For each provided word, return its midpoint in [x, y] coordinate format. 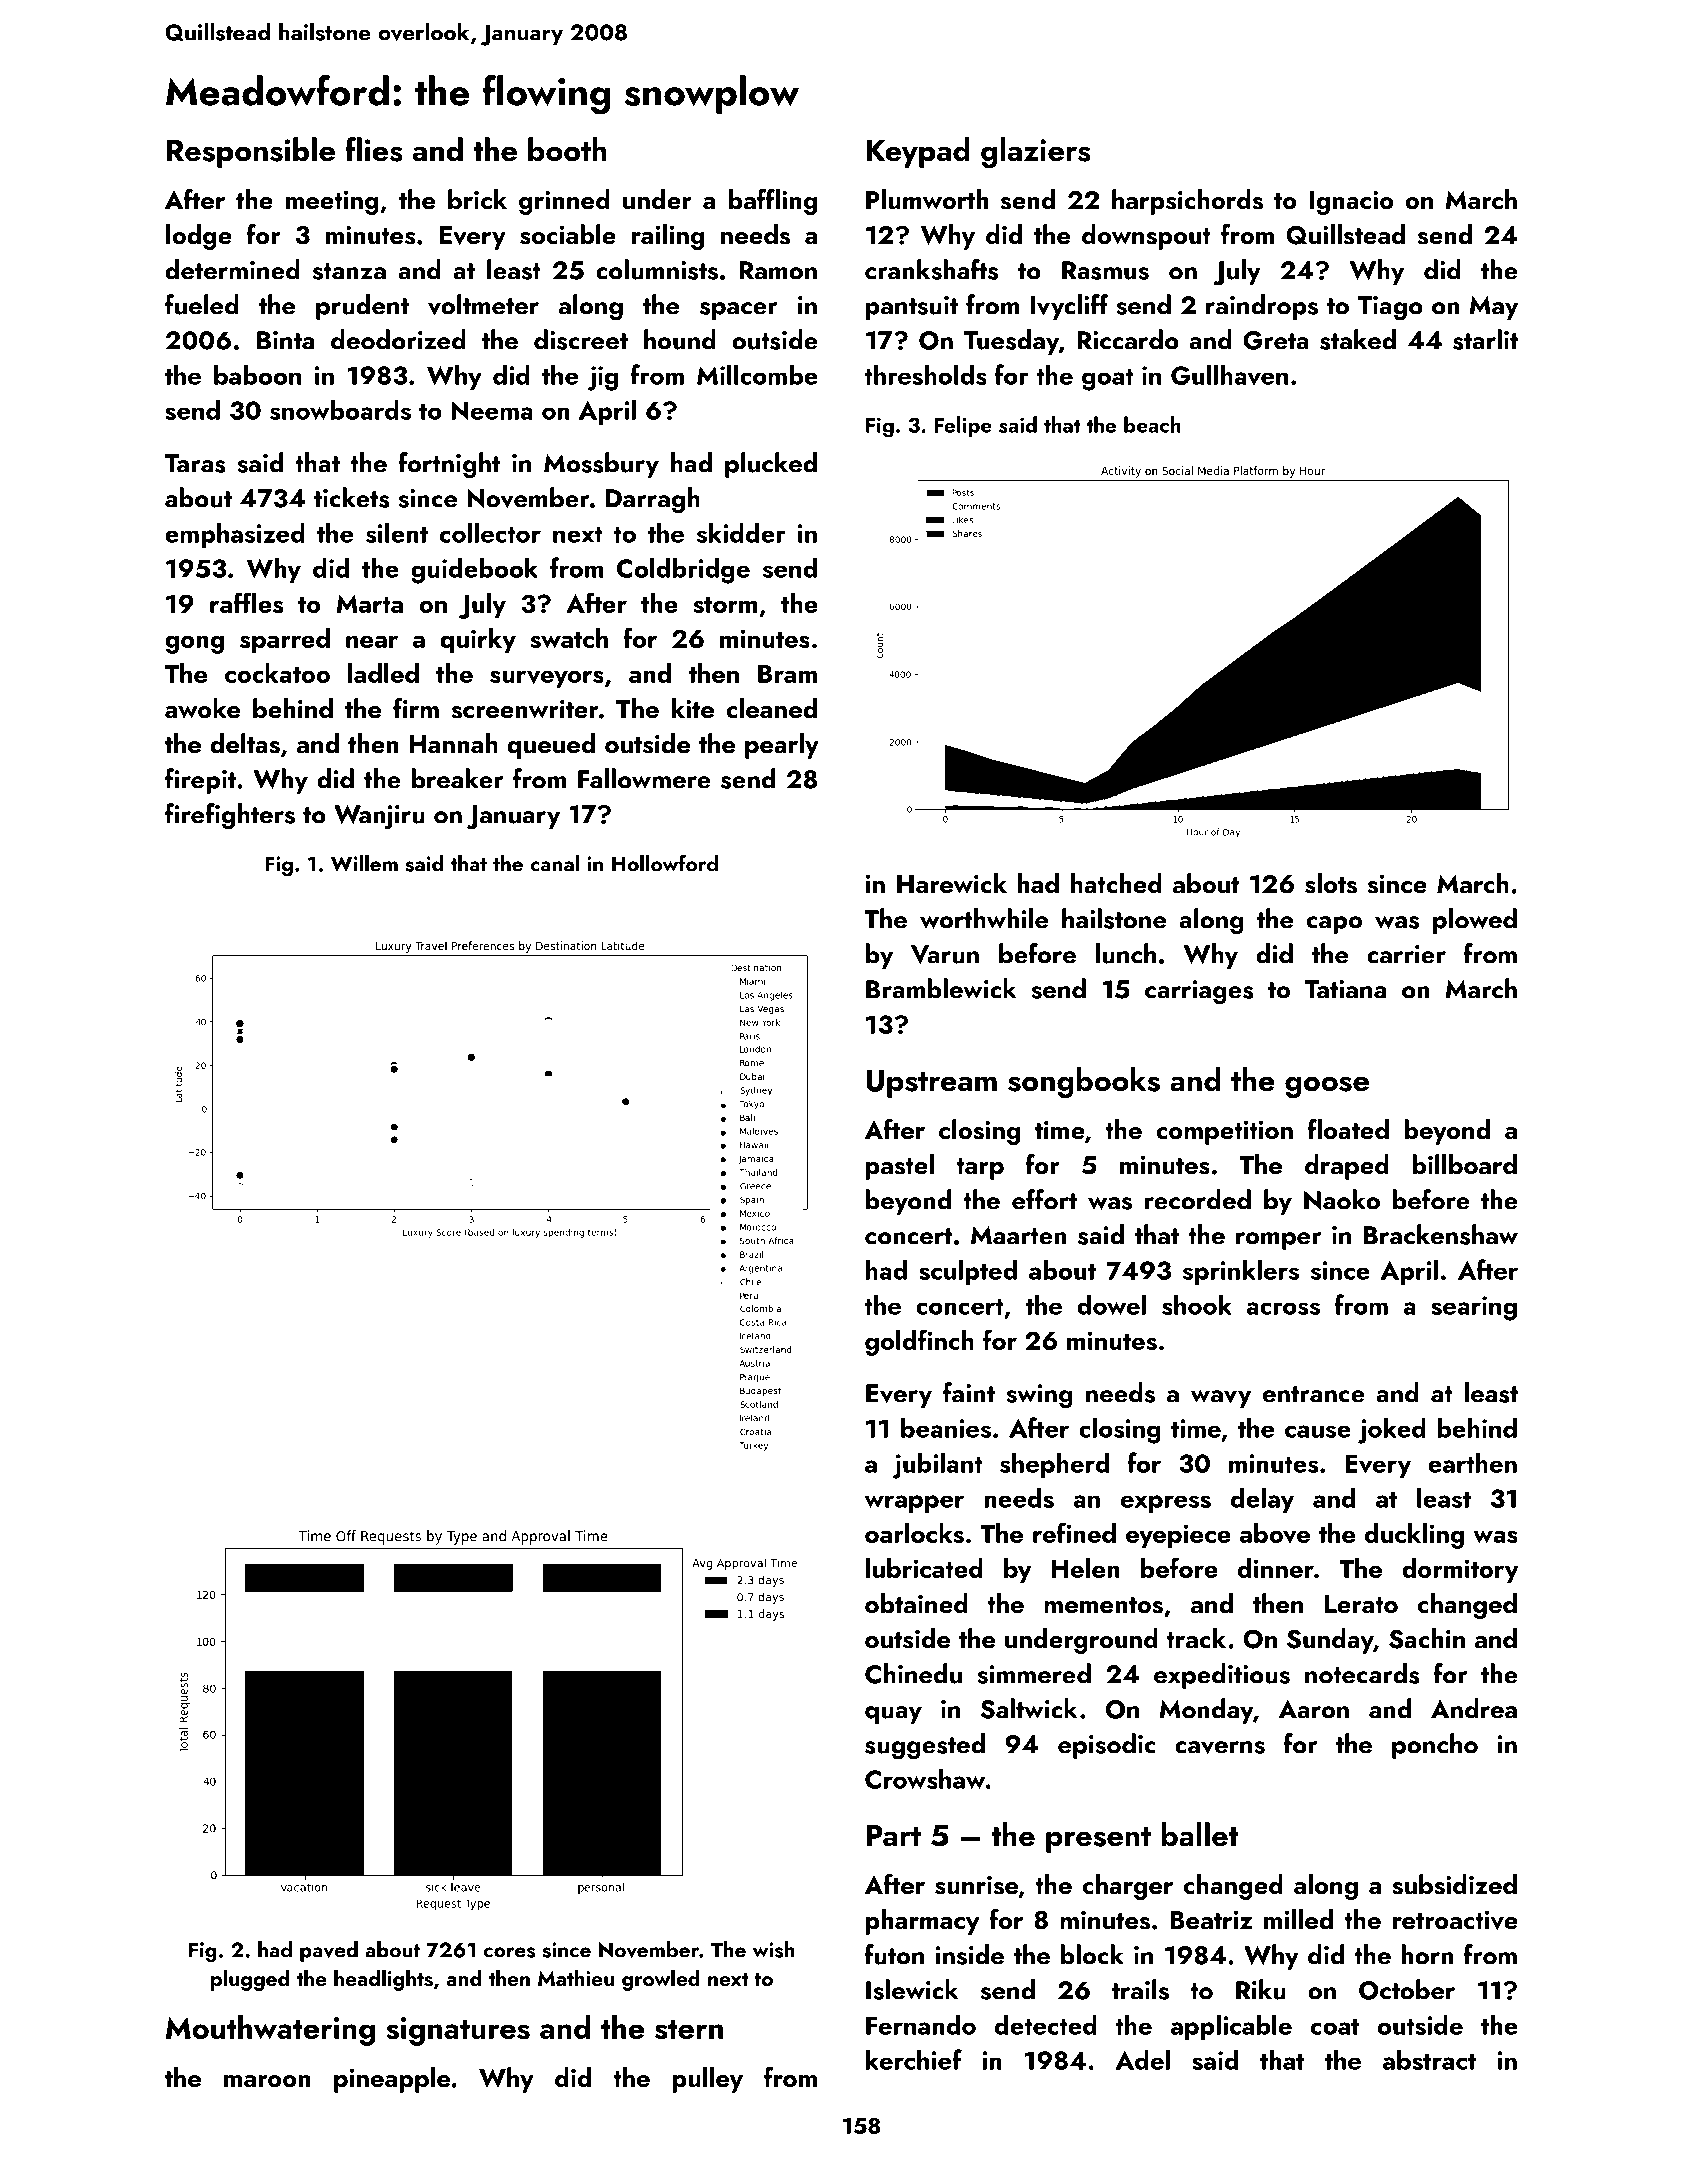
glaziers [1036, 152]
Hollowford [665, 863]
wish [774, 1949]
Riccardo [1128, 339]
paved [329, 1951]
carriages [1199, 992]
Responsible [251, 152]
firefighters [230, 816]
